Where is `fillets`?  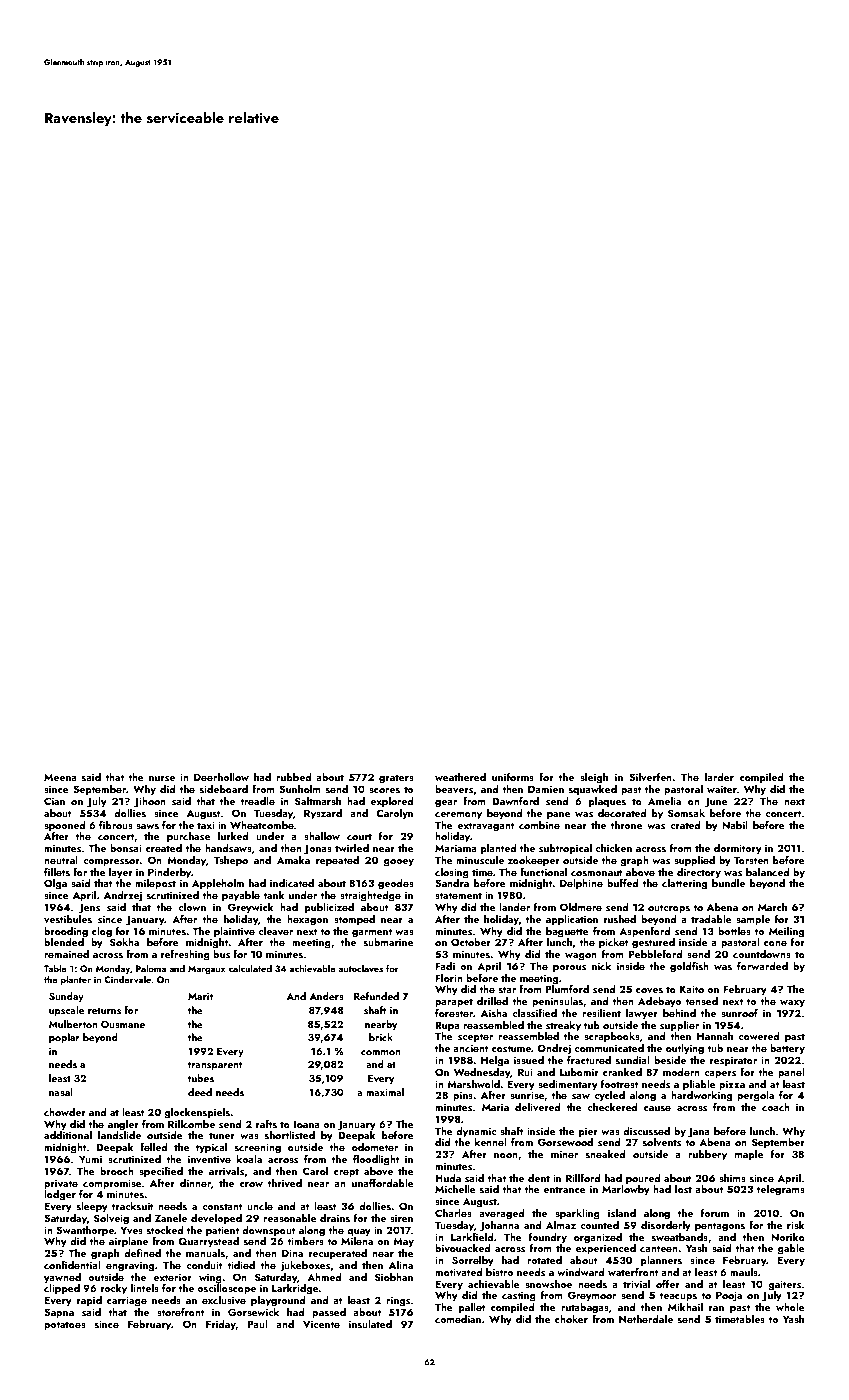
fillets is located at coordinates (57, 871).
